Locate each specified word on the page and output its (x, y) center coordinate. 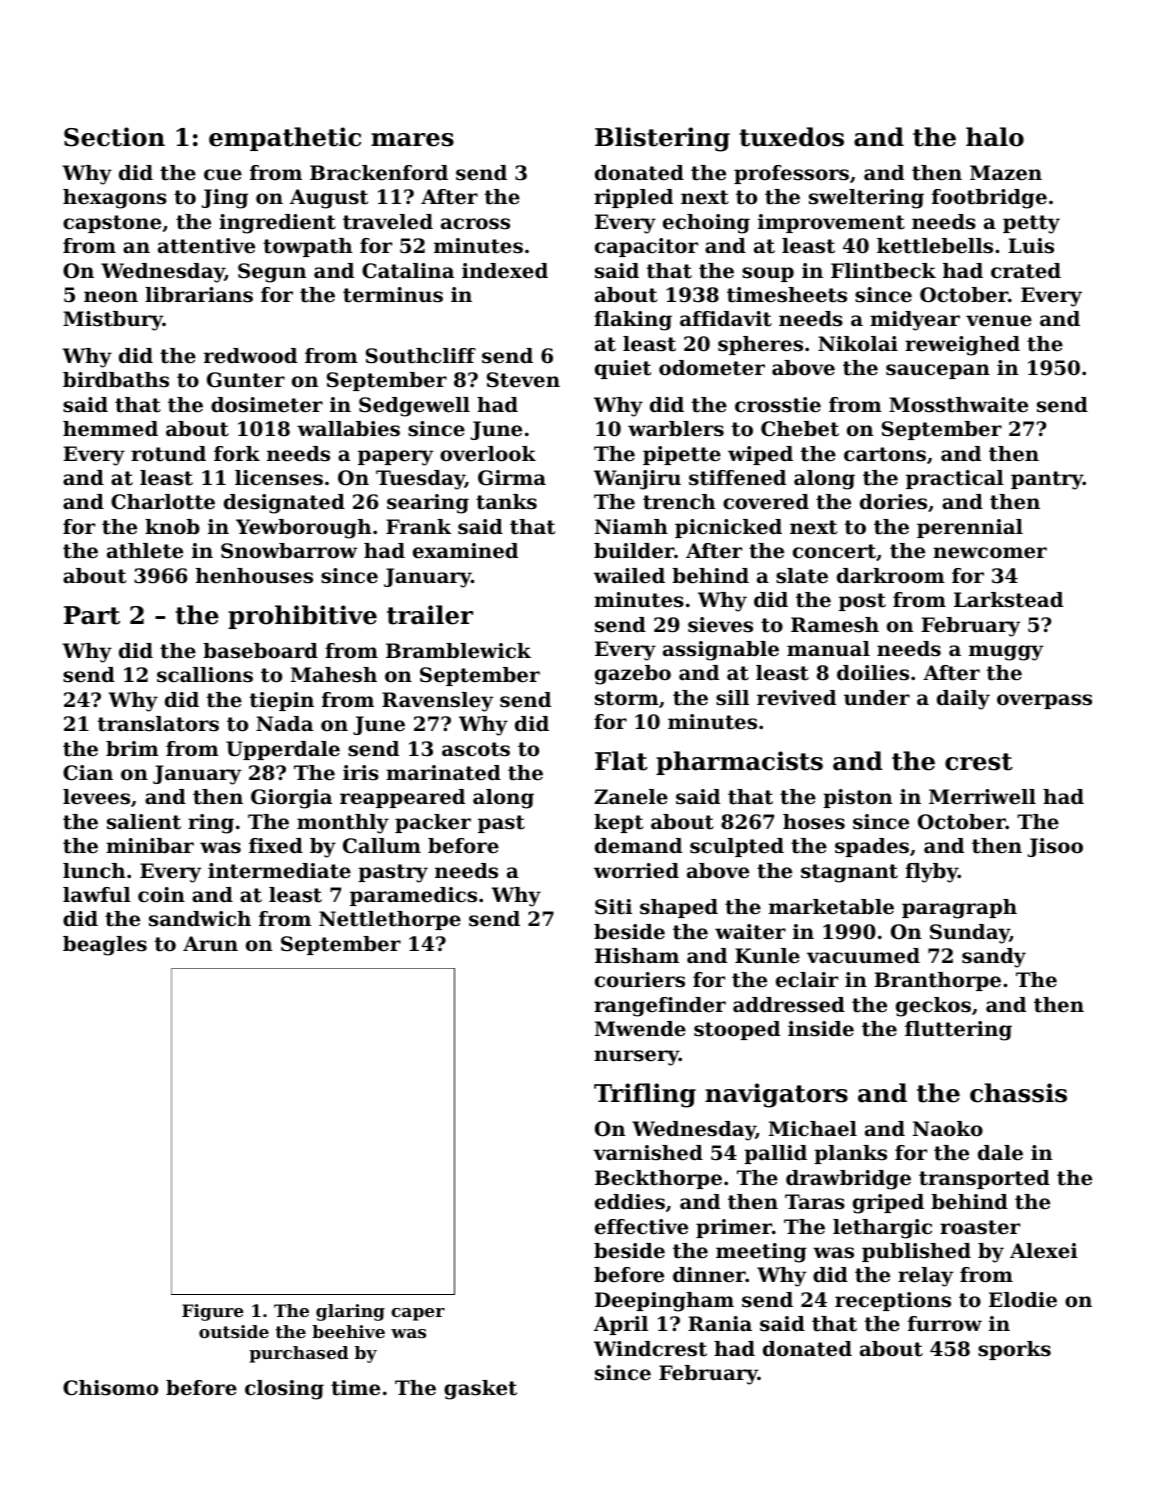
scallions (205, 675)
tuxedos (791, 137)
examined (465, 551)
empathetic (285, 139)
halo (995, 137)
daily (963, 700)
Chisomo (110, 1388)
